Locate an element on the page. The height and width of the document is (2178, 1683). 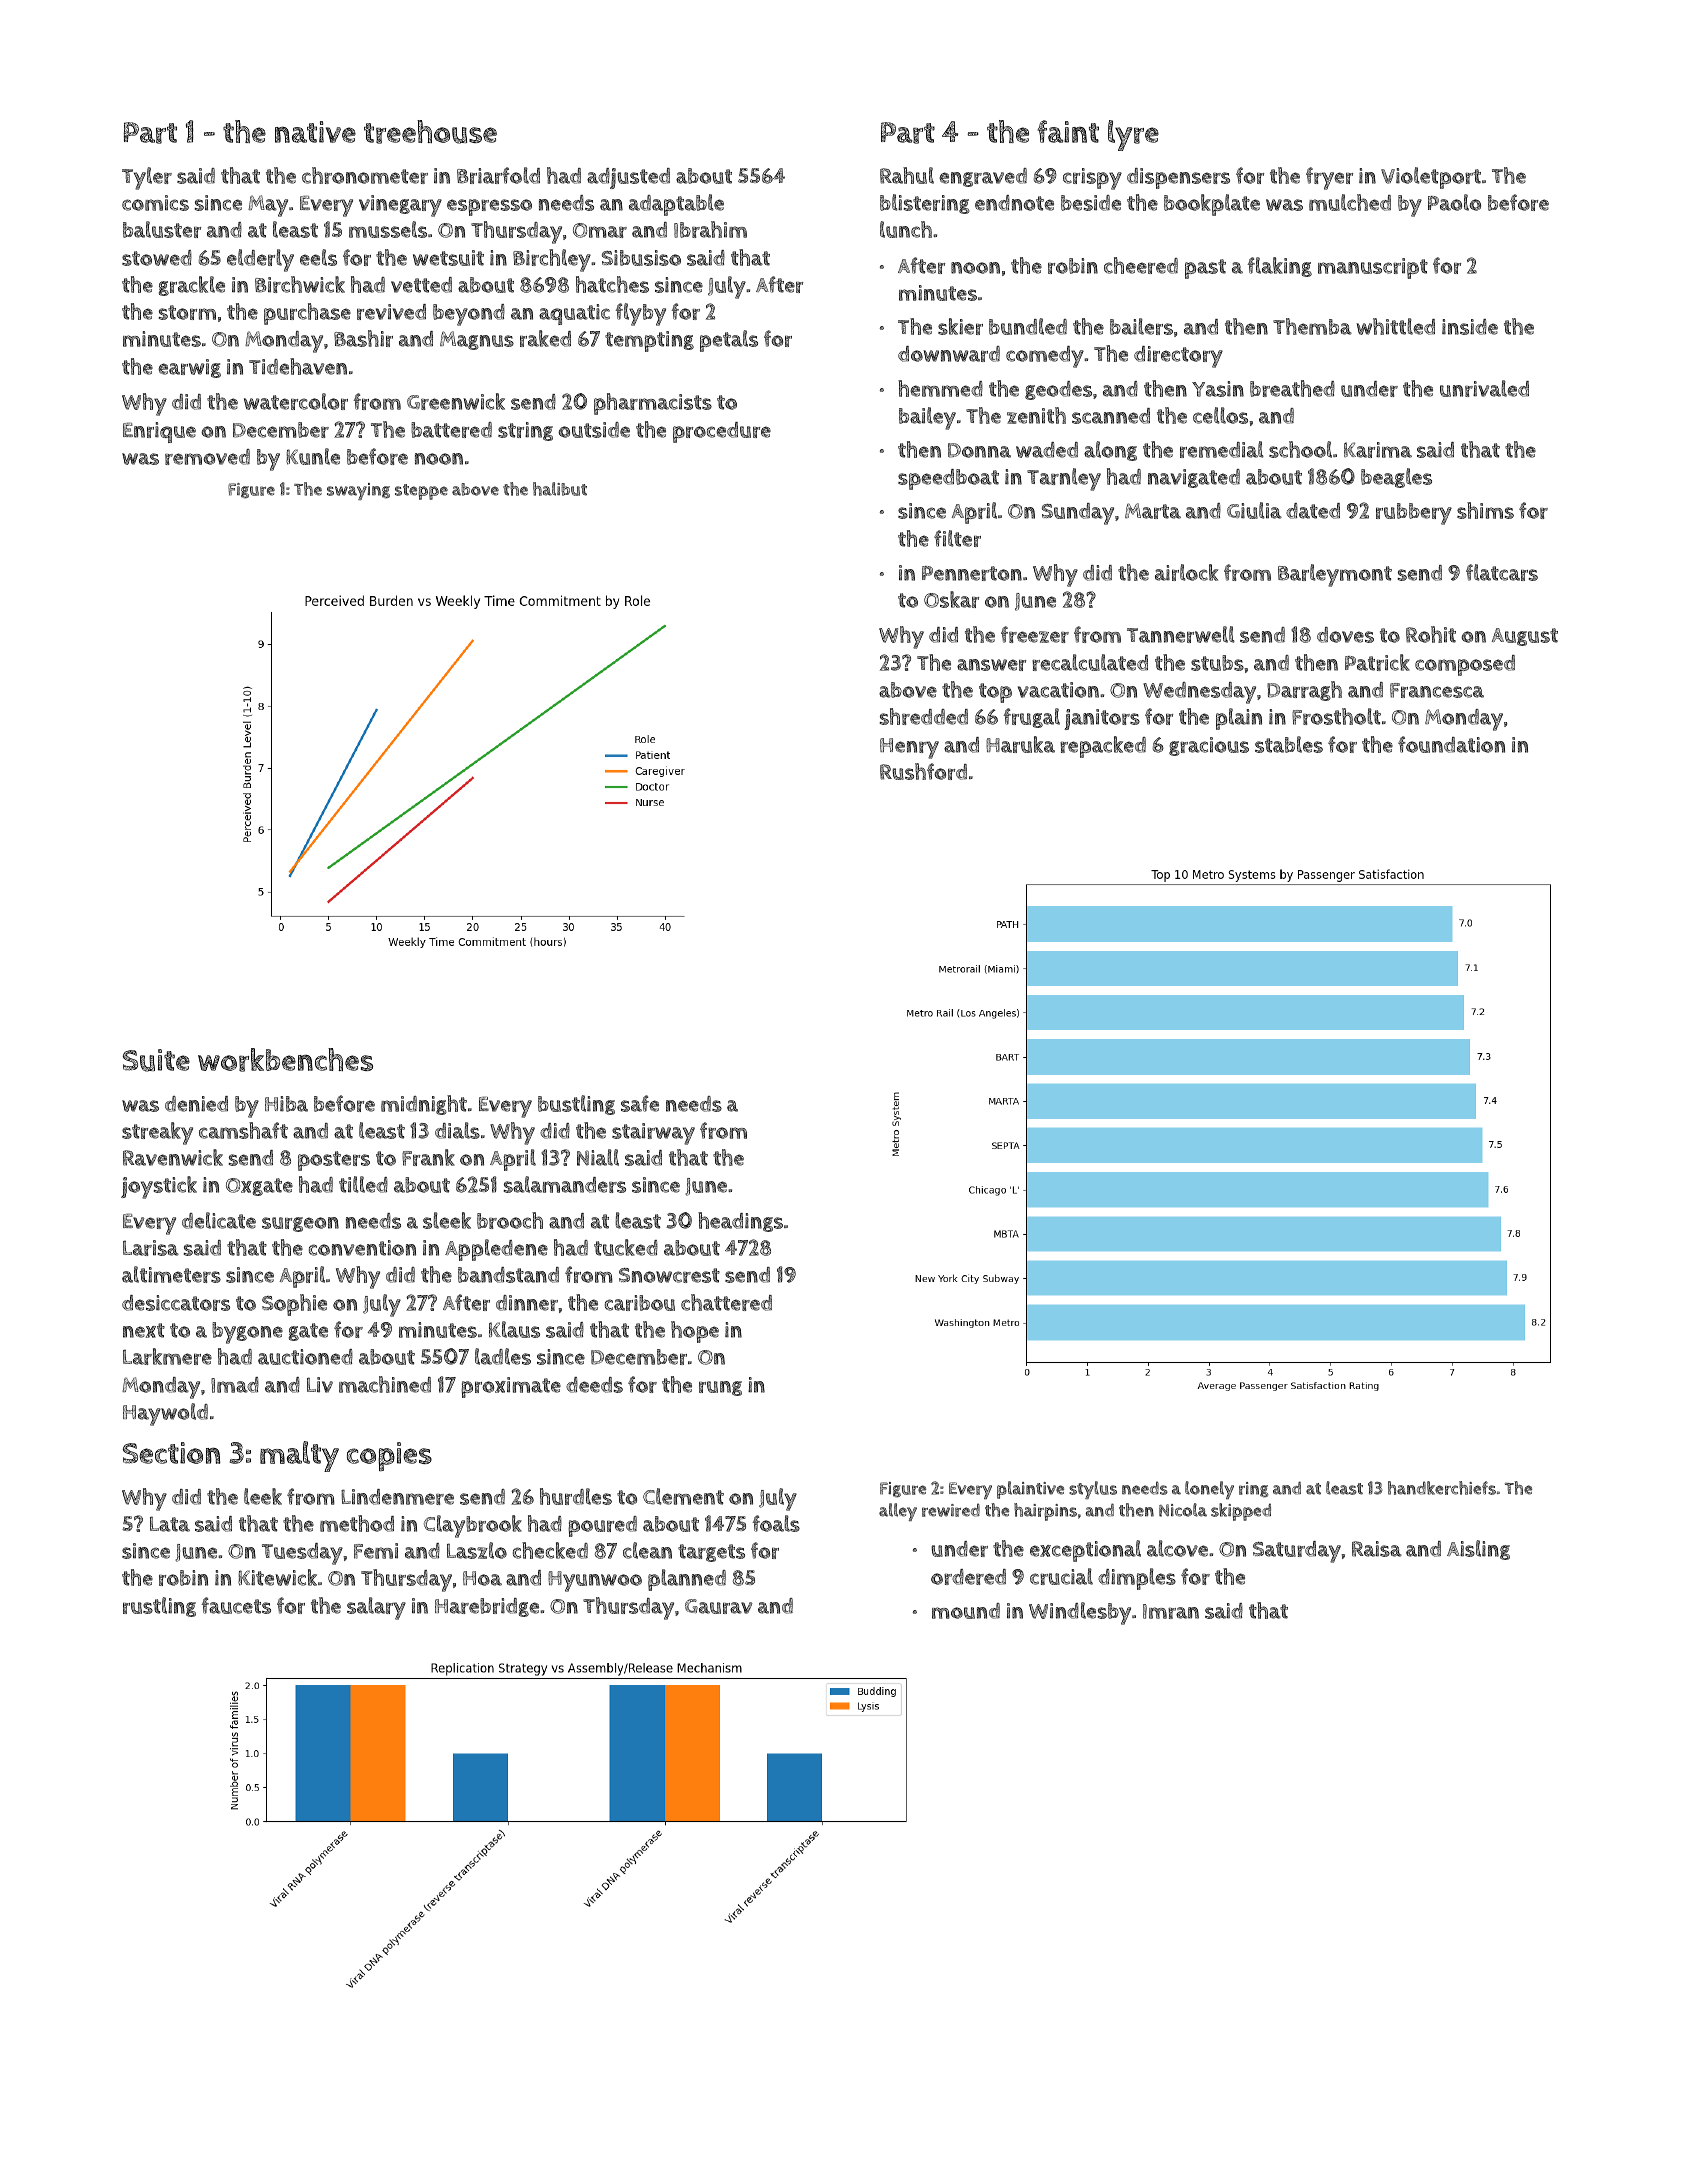
chattered is located at coordinates (726, 1302).
